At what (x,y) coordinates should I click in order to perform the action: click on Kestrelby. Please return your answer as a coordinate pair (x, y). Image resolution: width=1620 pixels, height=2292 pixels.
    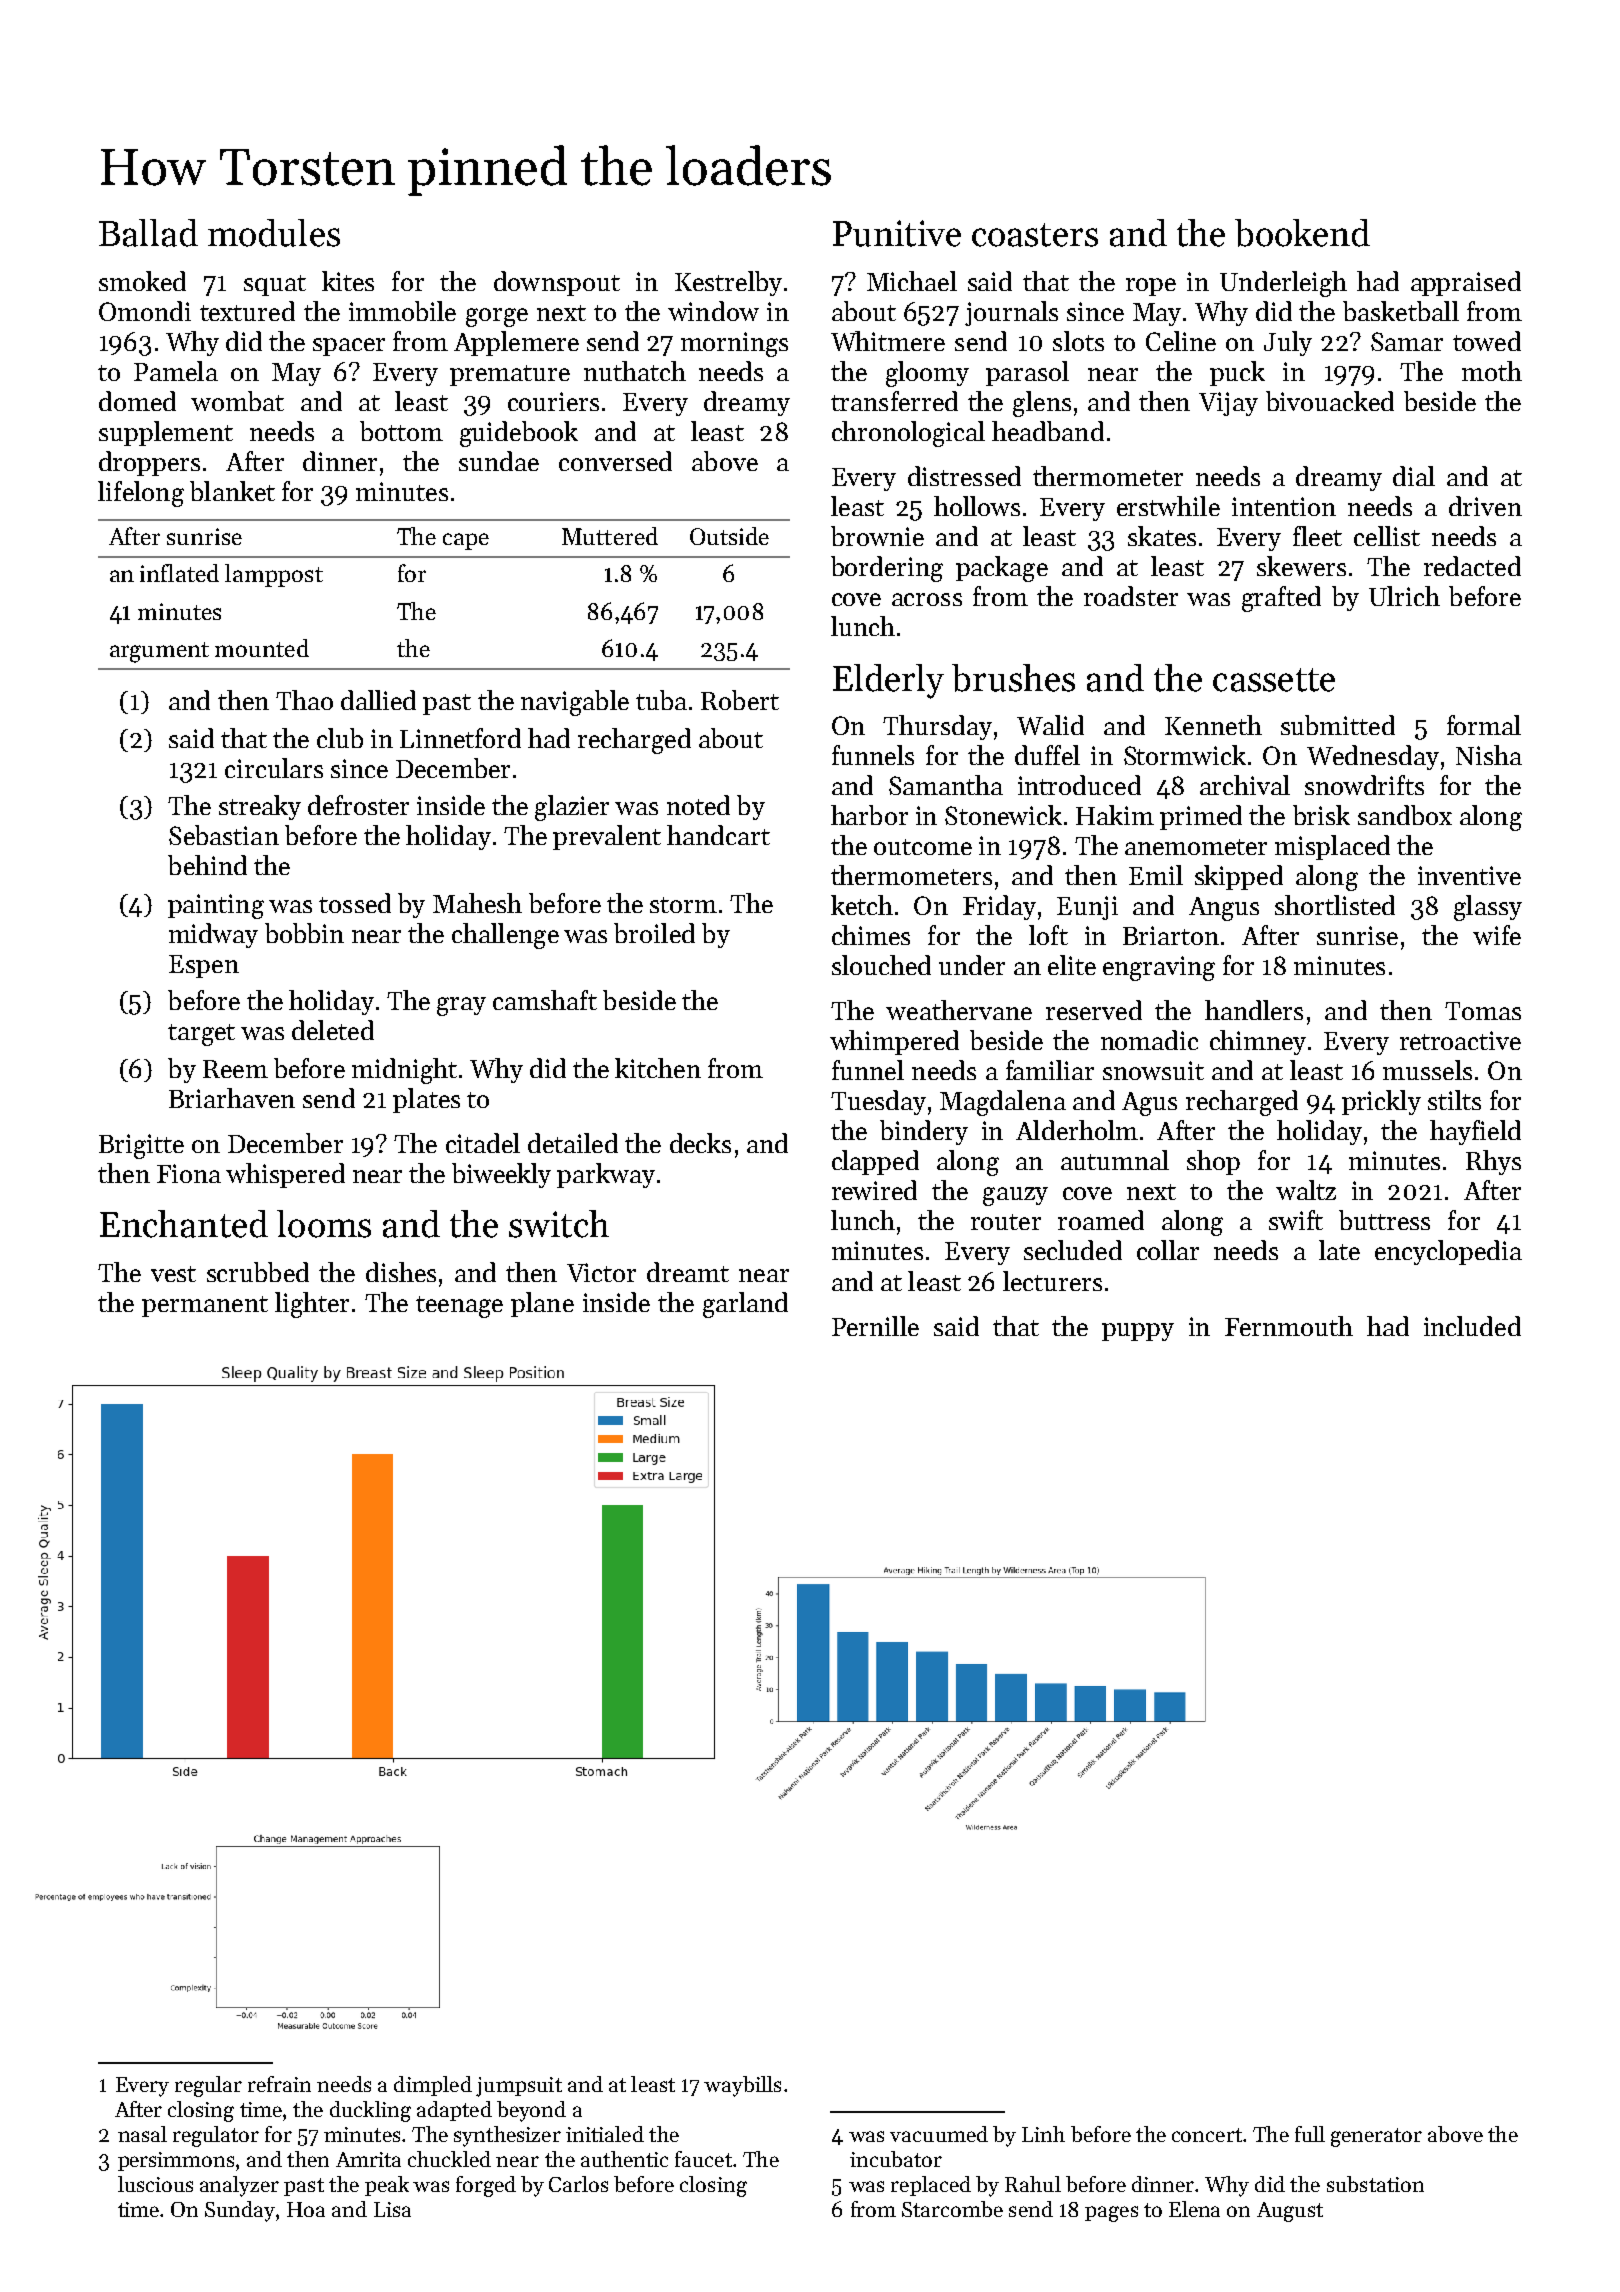
    Looking at the image, I should click on (728, 283).
